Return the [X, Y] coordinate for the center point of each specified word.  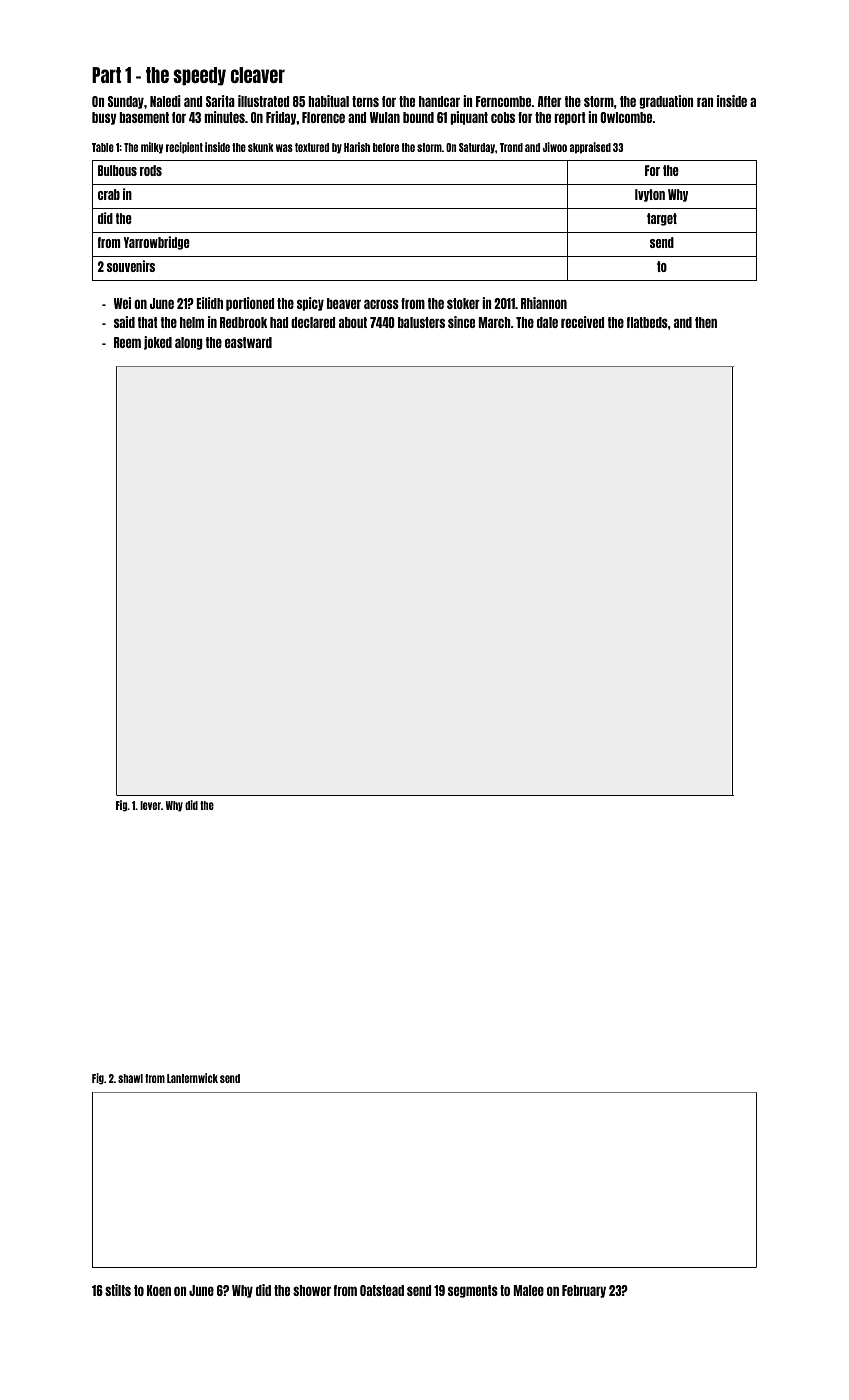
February [584, 1291]
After [550, 101]
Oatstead [382, 1290]
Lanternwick [192, 1078]
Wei [122, 303]
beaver [344, 303]
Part [106, 75]
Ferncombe [504, 101]
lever [150, 805]
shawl [130, 1078]
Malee [528, 1290]
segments [473, 1291]
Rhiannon [544, 303]
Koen [159, 1290]
